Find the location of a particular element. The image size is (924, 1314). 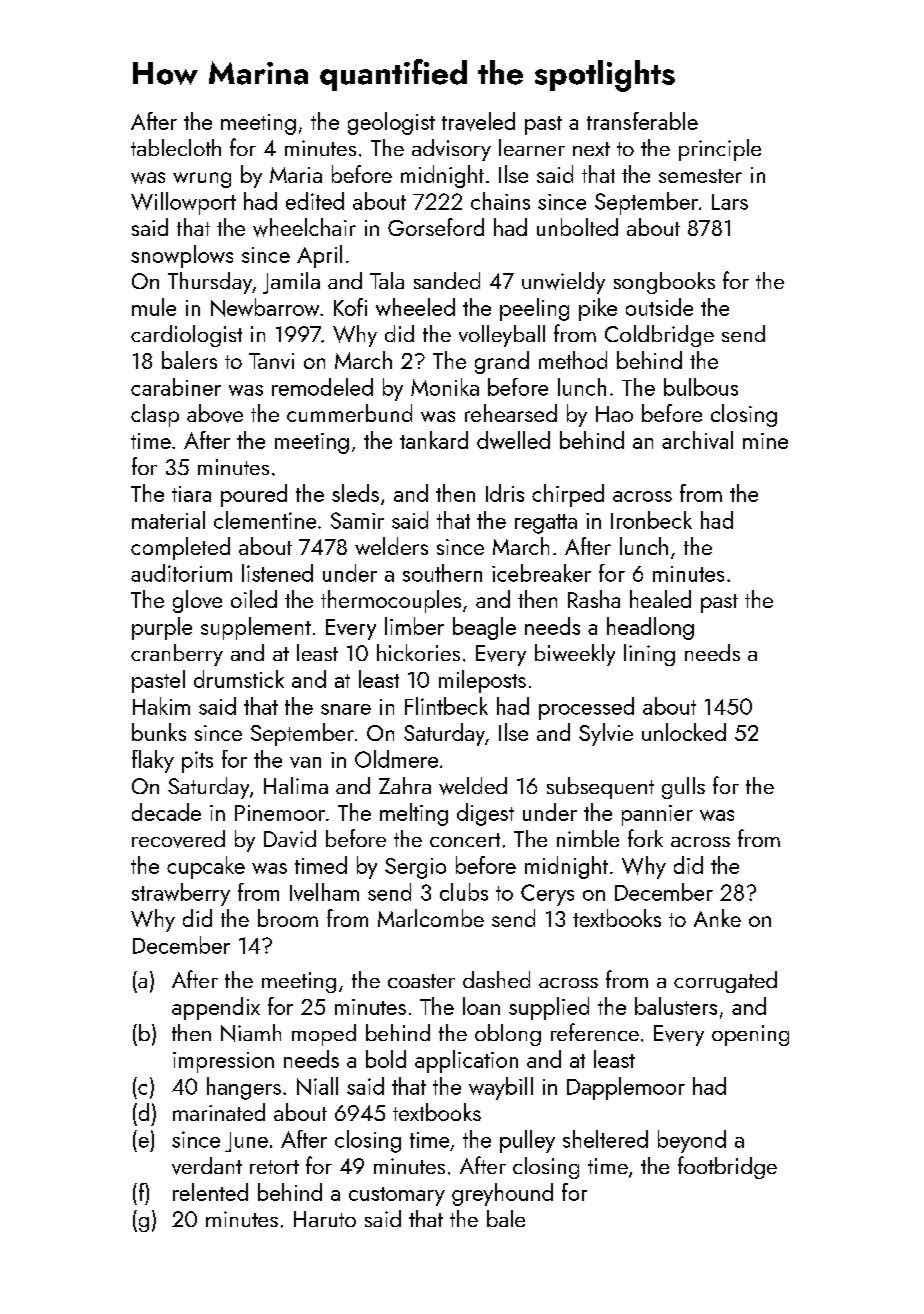

traveled is located at coordinates (478, 121).
